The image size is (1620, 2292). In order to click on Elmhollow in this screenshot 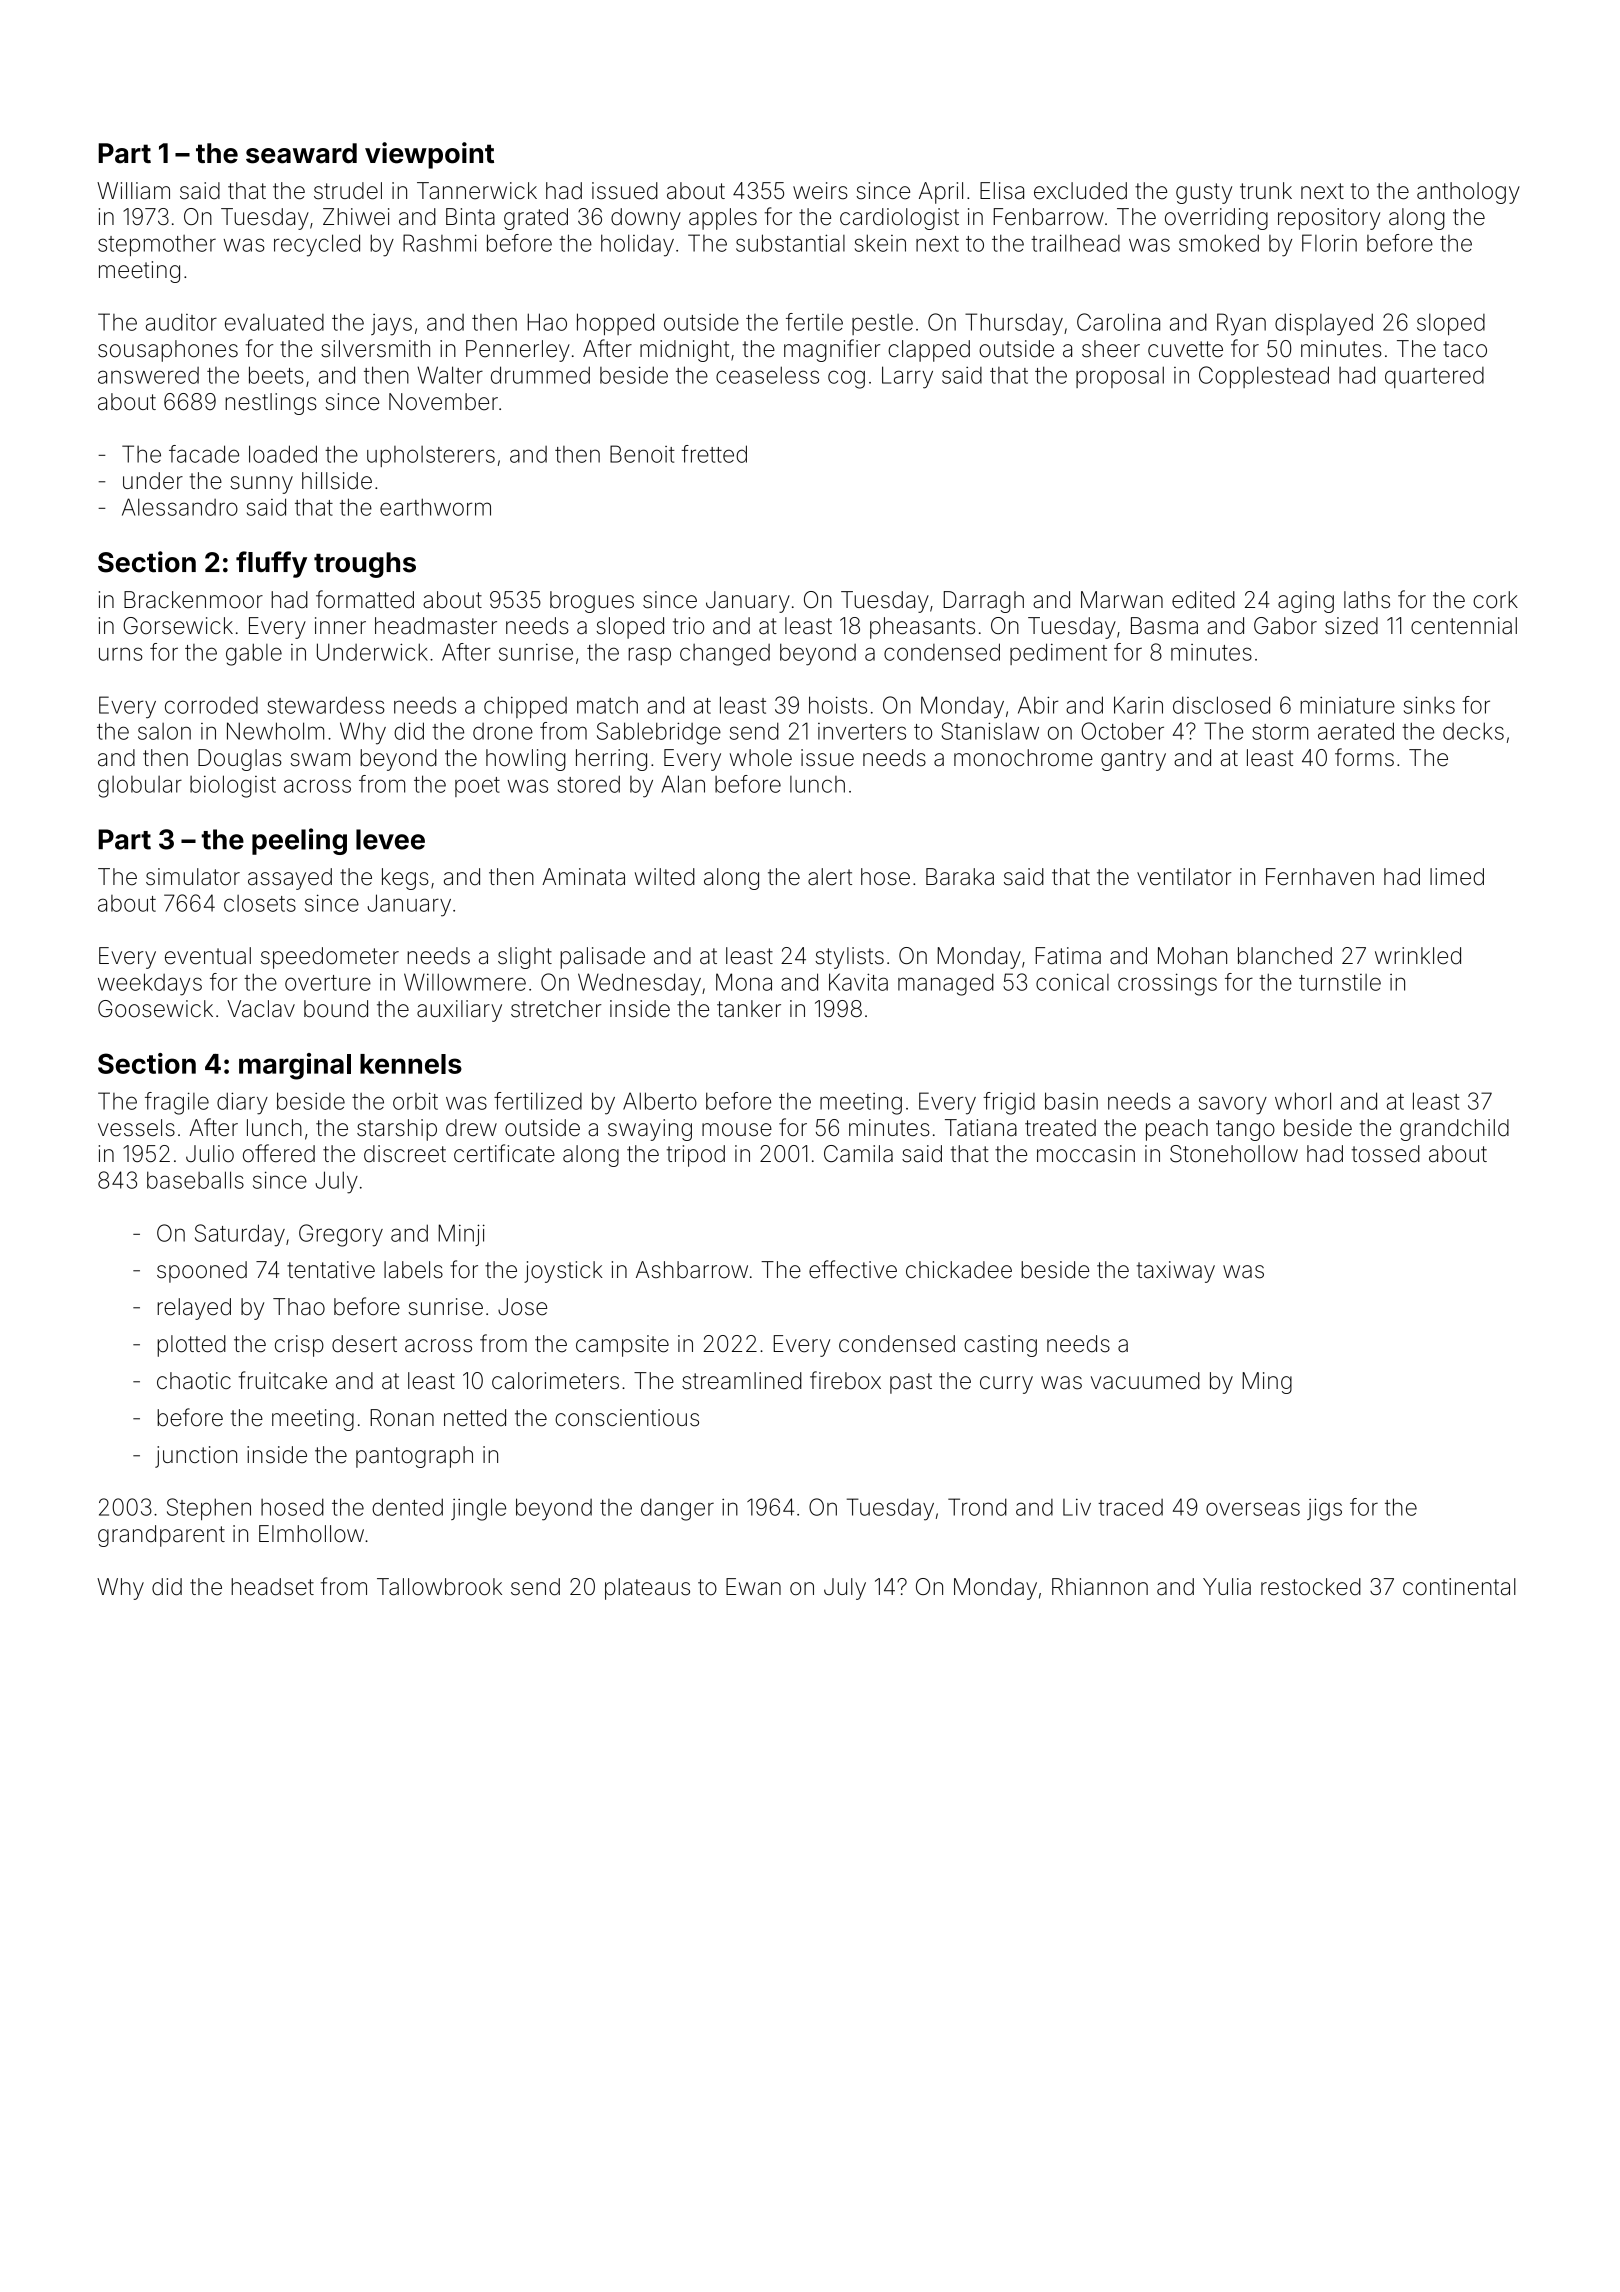, I will do `click(311, 1534)`.
